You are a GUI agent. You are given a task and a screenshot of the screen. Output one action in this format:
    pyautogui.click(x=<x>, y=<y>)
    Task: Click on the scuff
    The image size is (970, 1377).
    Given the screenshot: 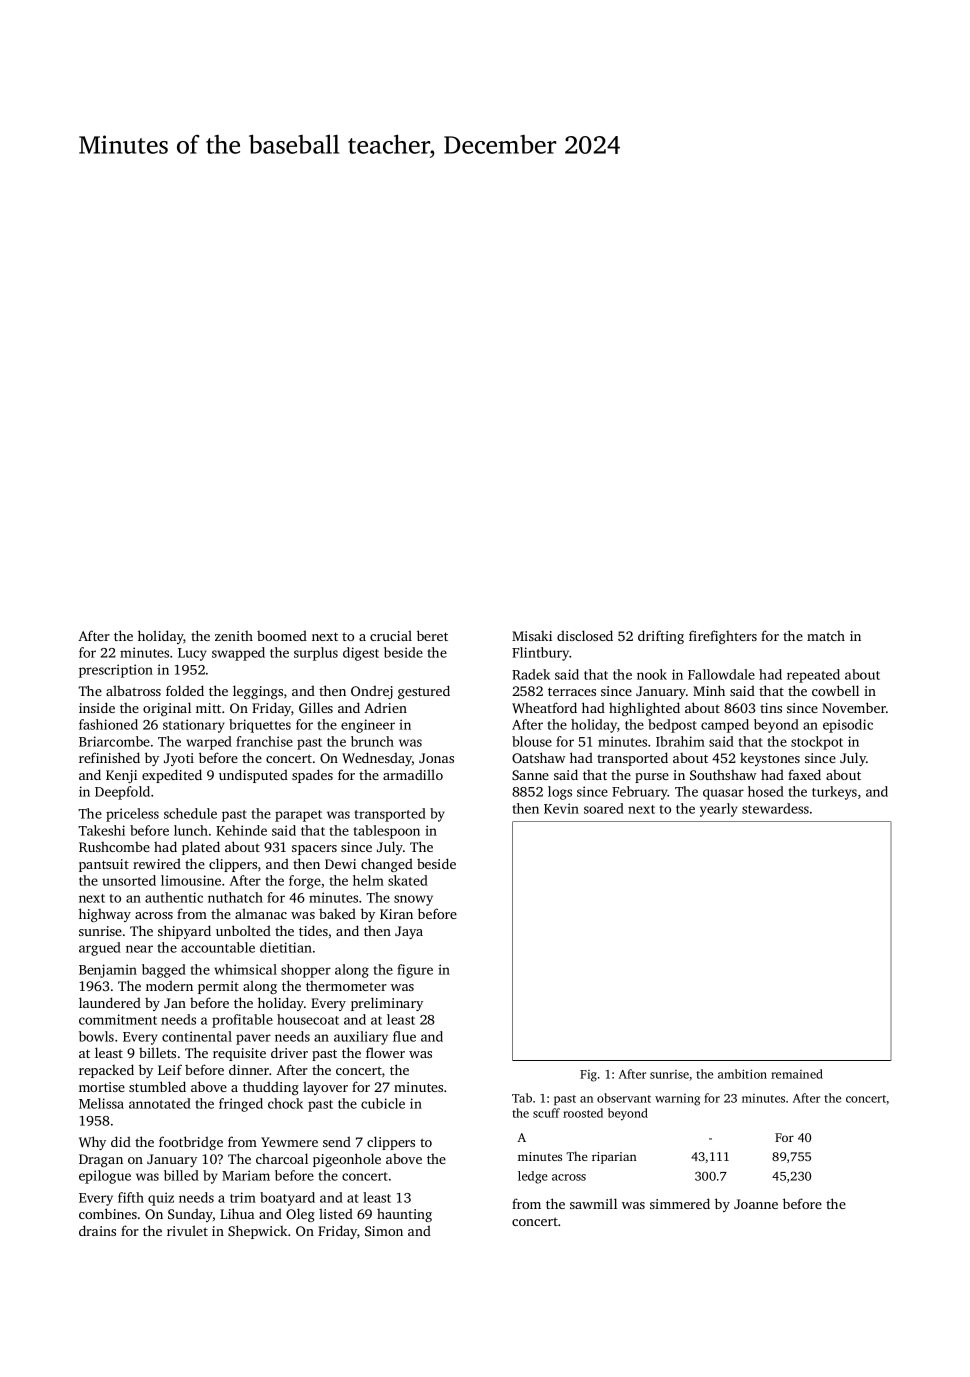 What is the action you would take?
    pyautogui.click(x=546, y=1113)
